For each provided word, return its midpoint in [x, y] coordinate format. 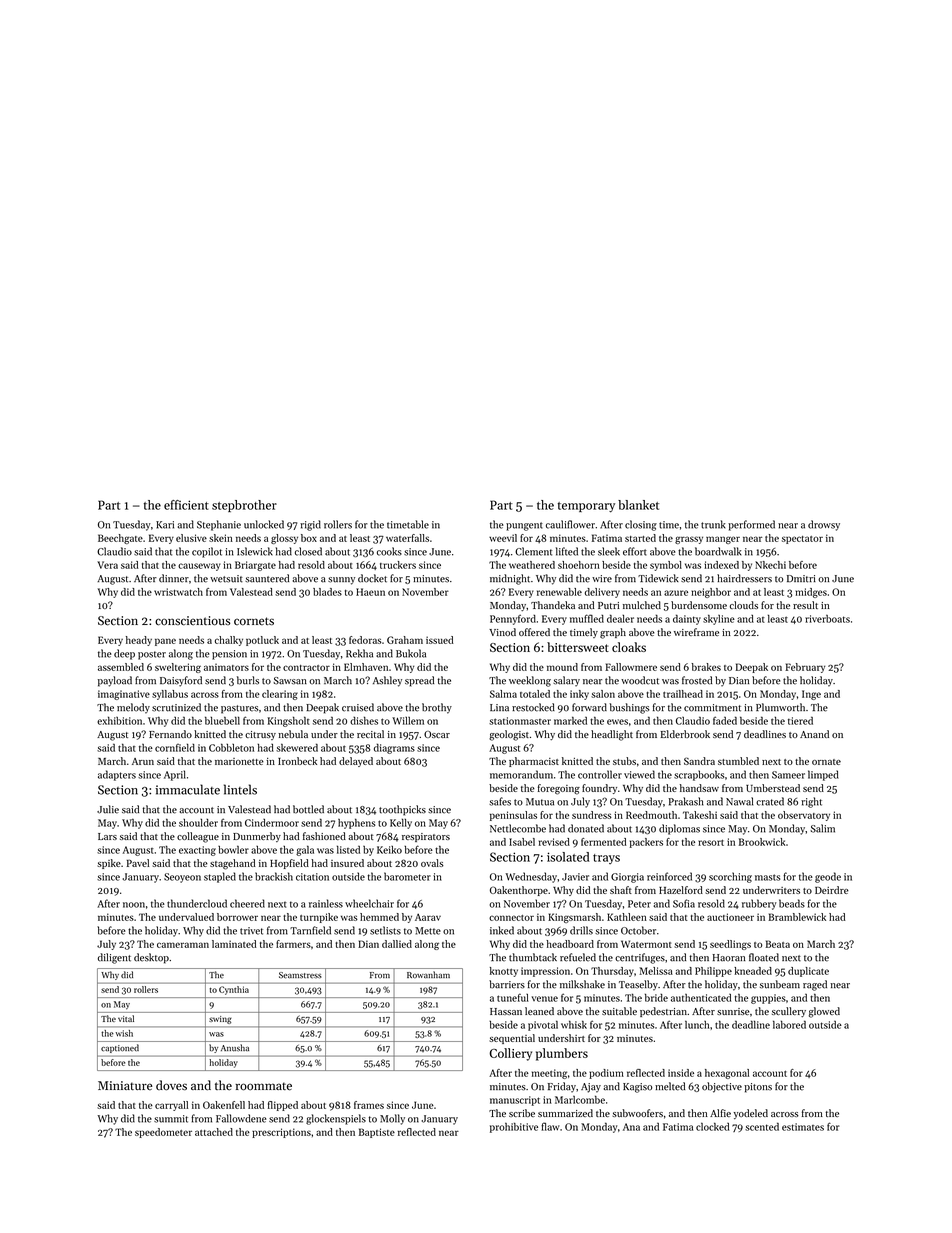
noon [134, 905]
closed [308, 551]
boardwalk [718, 551]
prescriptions [281, 1133]
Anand [814, 734]
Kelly [401, 823]
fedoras [365, 640]
